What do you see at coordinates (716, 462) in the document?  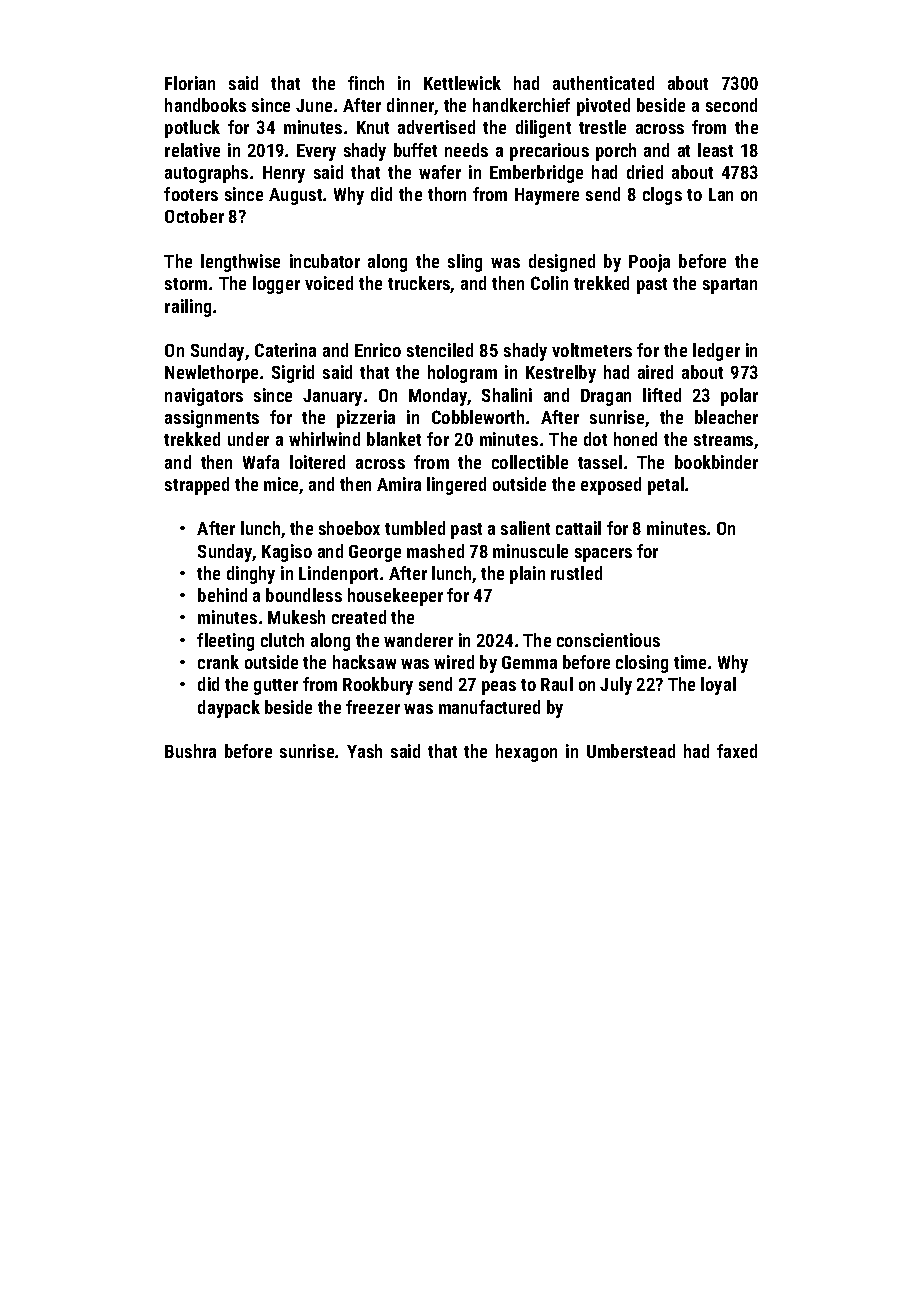 I see `bookbinder` at bounding box center [716, 462].
